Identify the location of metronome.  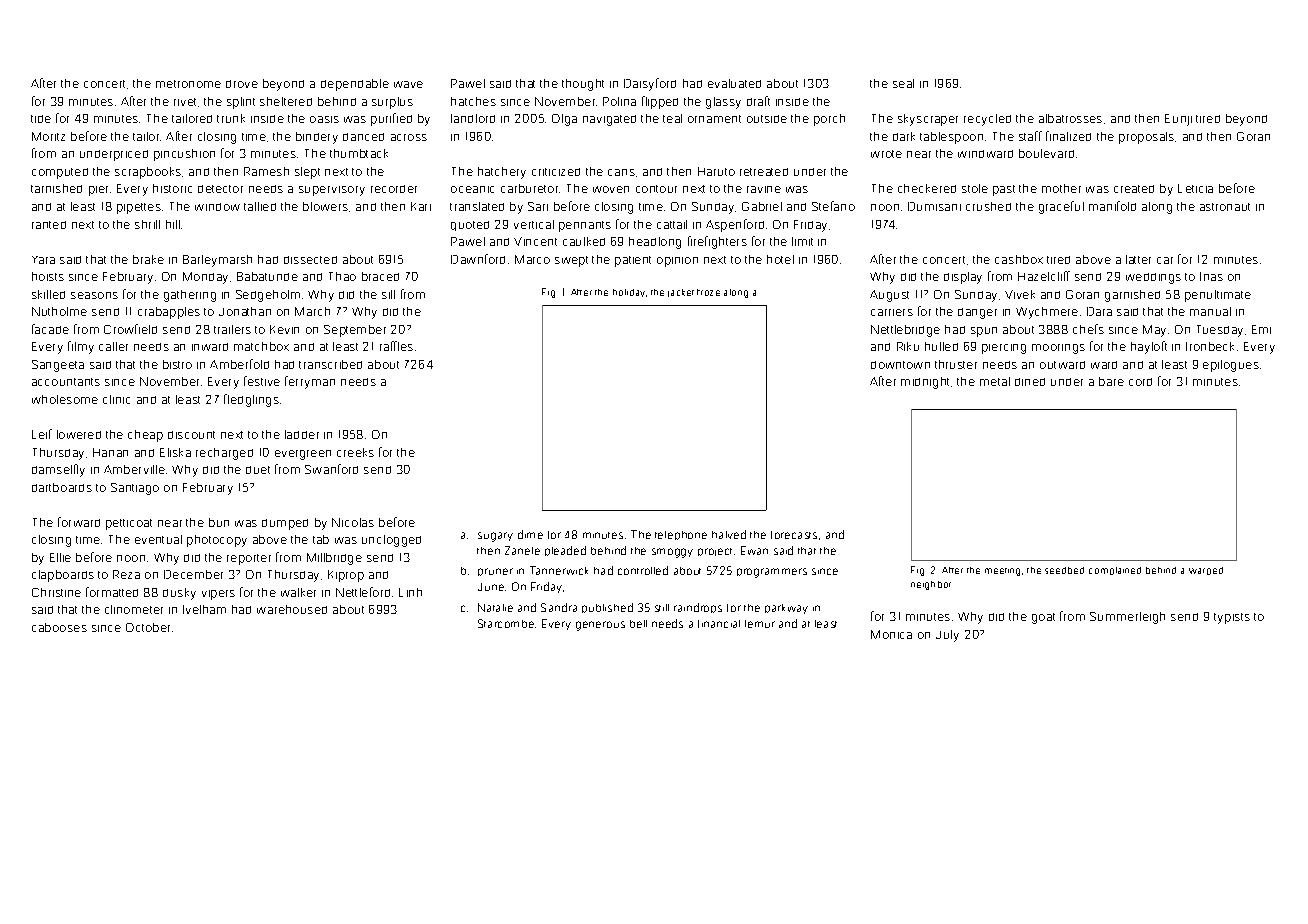
(188, 84).
